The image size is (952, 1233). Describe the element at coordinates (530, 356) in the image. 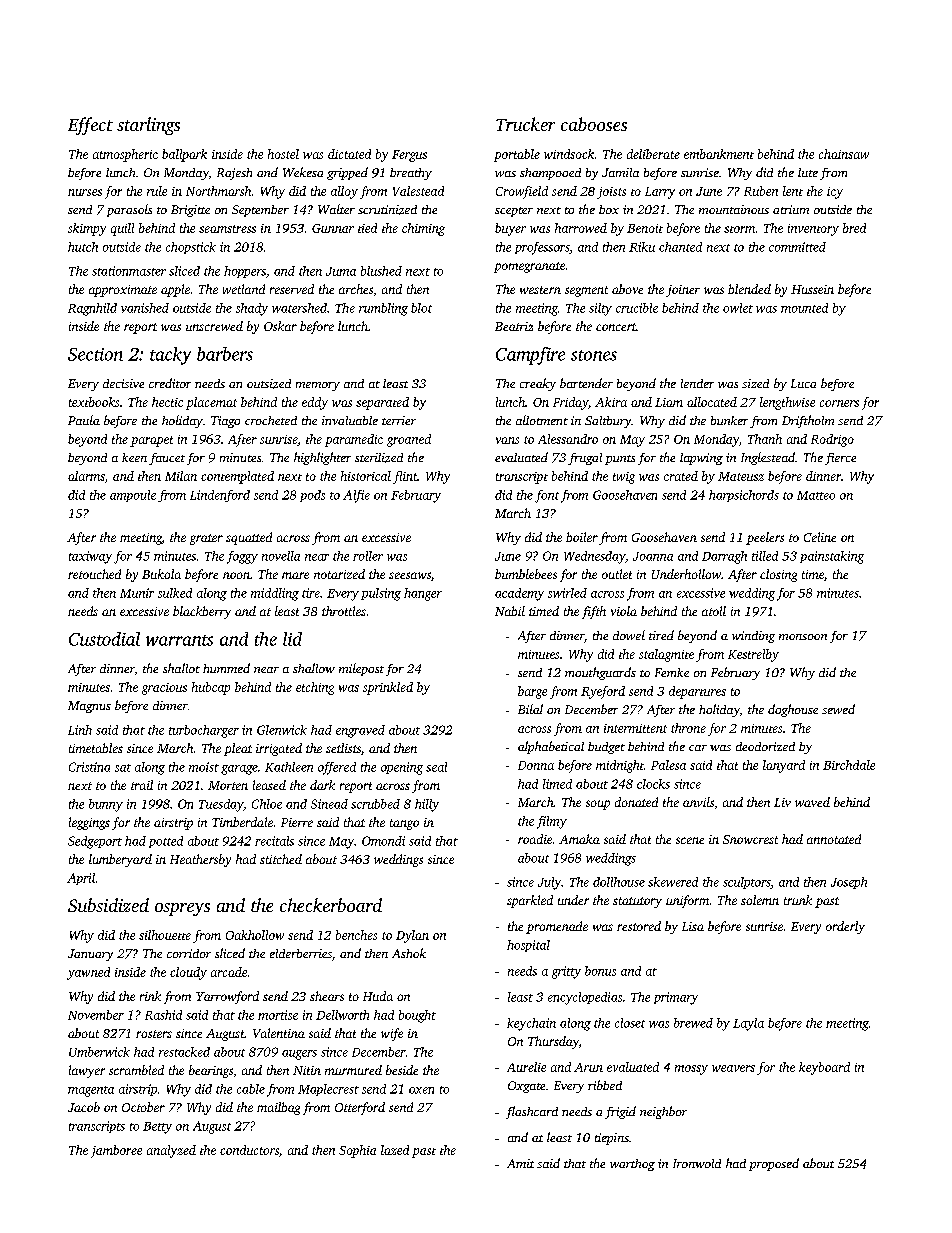

I see `Campfire` at that location.
